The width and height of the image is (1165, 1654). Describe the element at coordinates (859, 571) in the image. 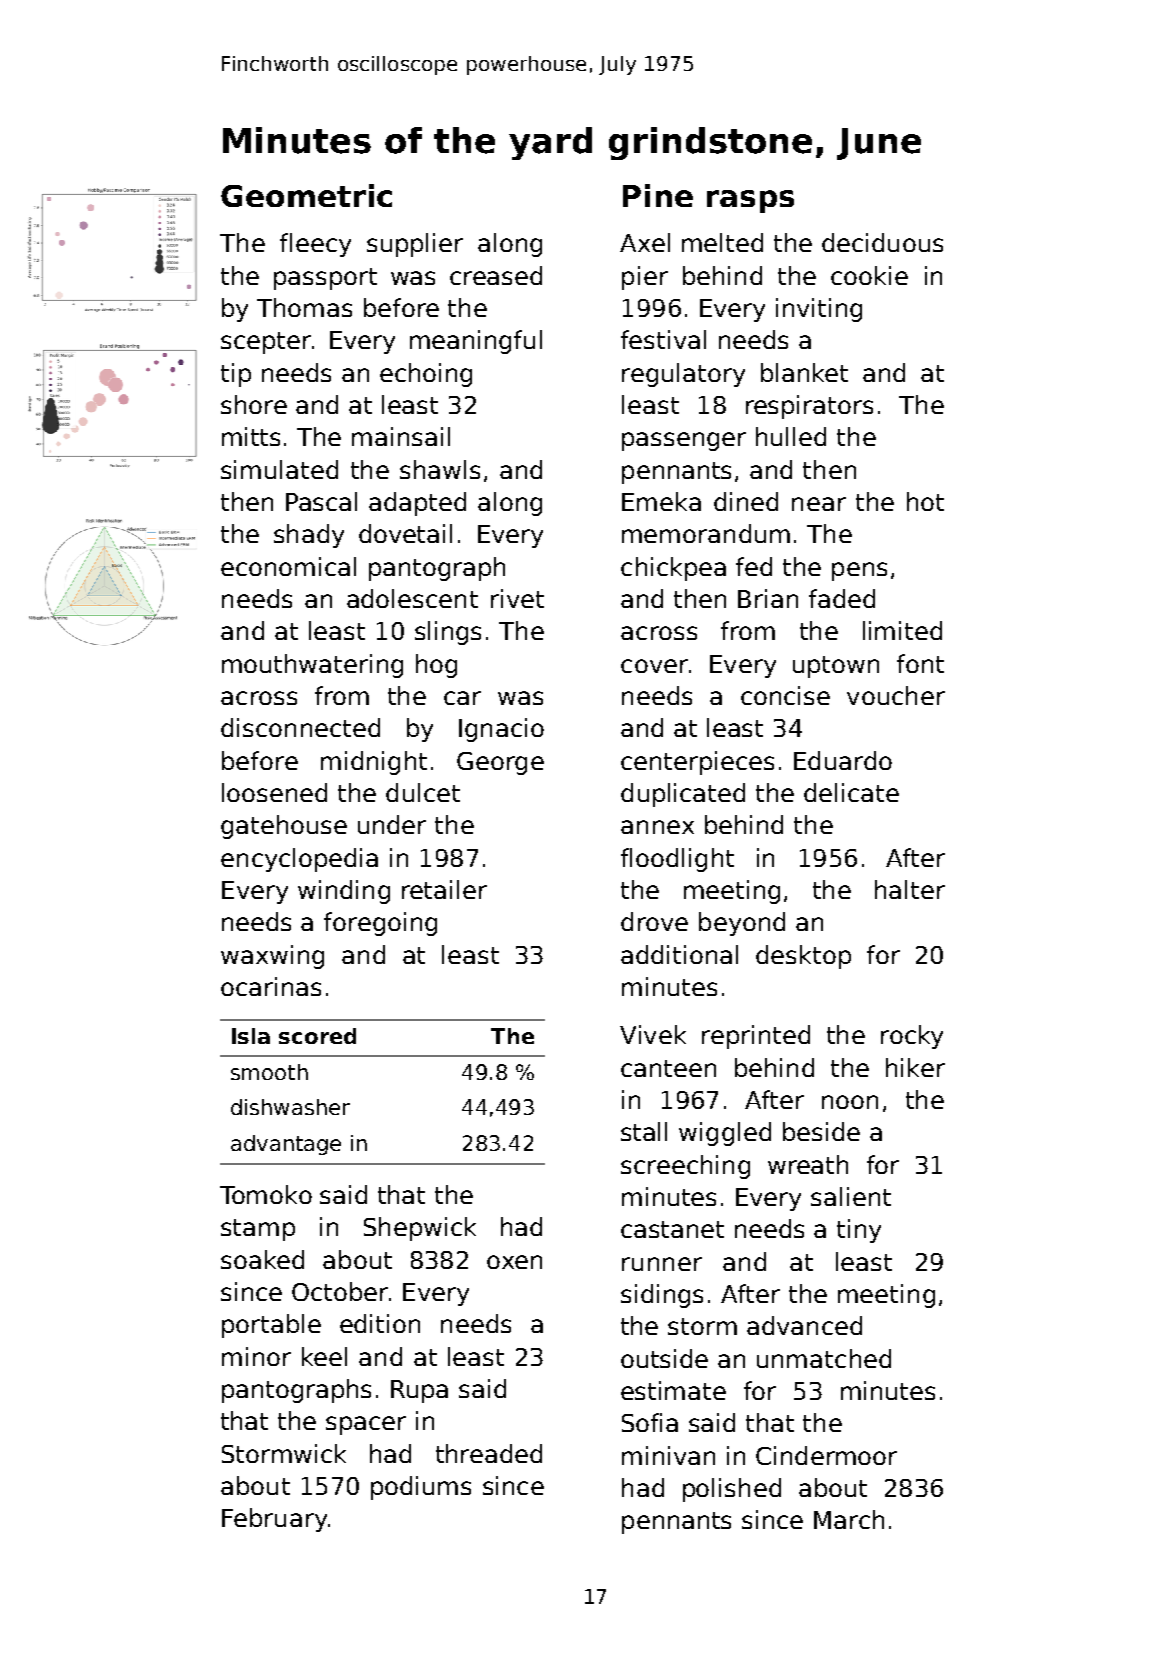

I see `pens` at that location.
